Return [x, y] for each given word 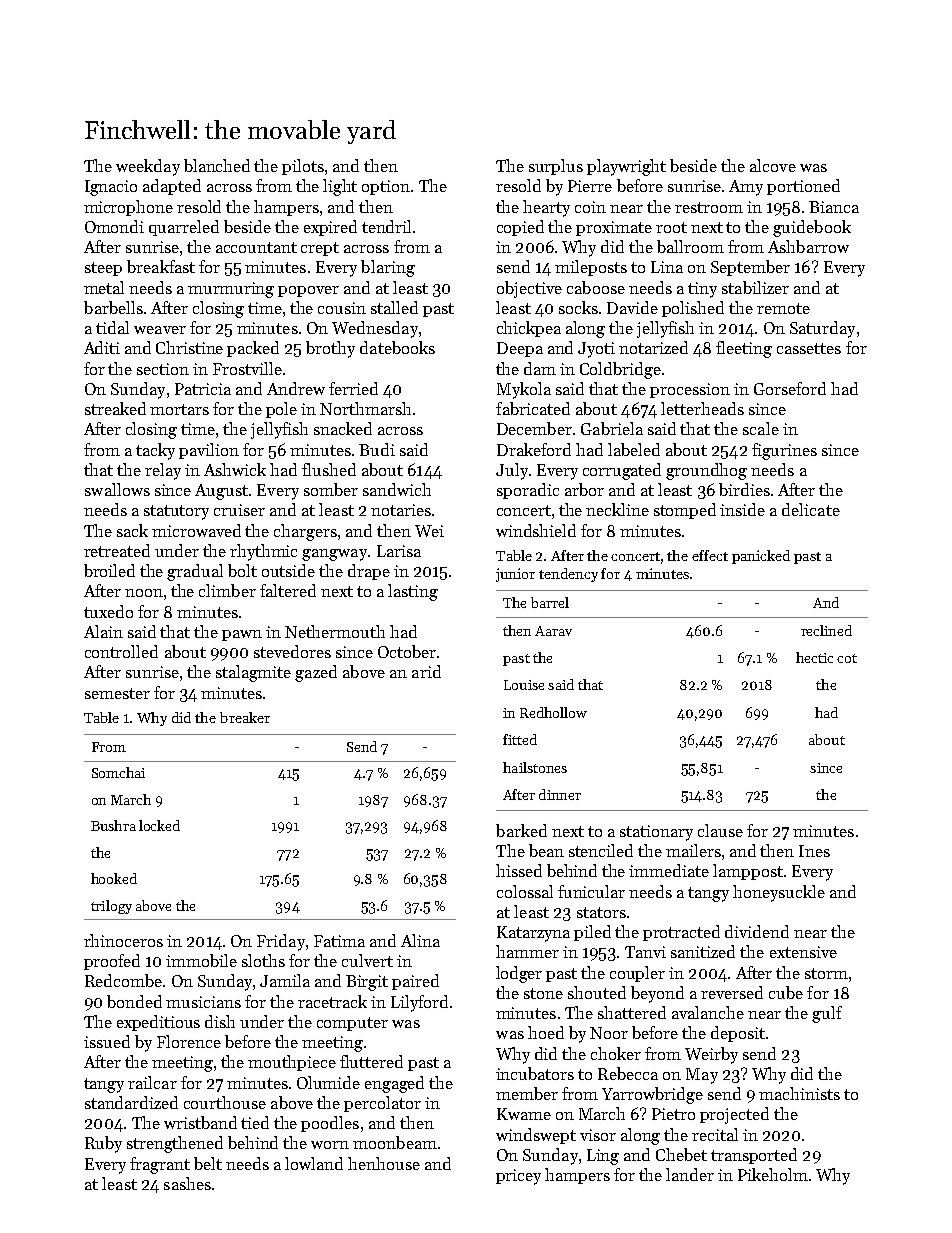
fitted [520, 739]
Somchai [118, 772]
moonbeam [395, 1142]
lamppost [748, 872]
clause [720, 830]
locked [159, 825]
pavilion [209, 451]
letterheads [702, 408]
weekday [148, 167]
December [534, 428]
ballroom [690, 246]
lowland [314, 1163]
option [386, 187]
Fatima [339, 941]
